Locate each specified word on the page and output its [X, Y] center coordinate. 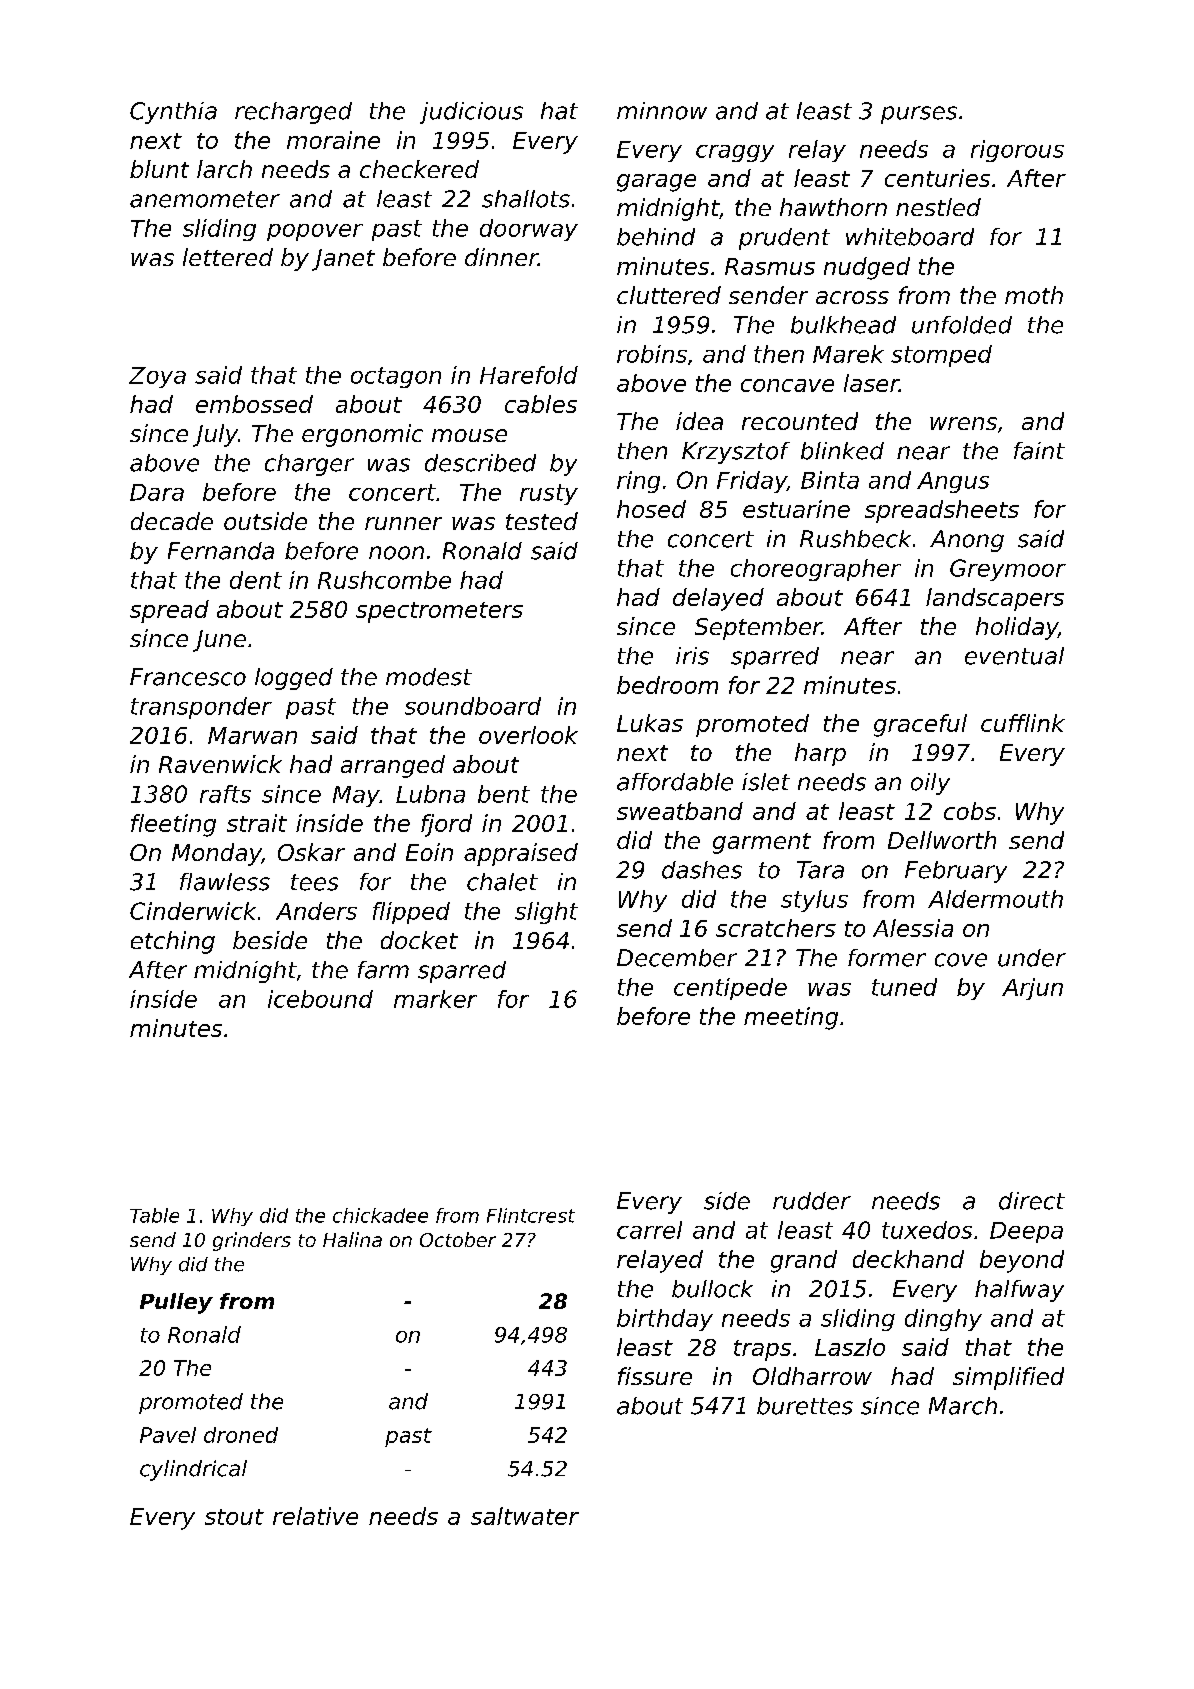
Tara [820, 870]
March [963, 1406]
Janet [343, 260]
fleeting [173, 825]
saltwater [525, 1516]
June [219, 641]
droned [241, 1435]
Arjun [1032, 989]
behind [656, 237]
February [956, 872]
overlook [528, 735]
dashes [702, 870]
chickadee [380, 1215]
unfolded [962, 325]
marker [435, 999]
